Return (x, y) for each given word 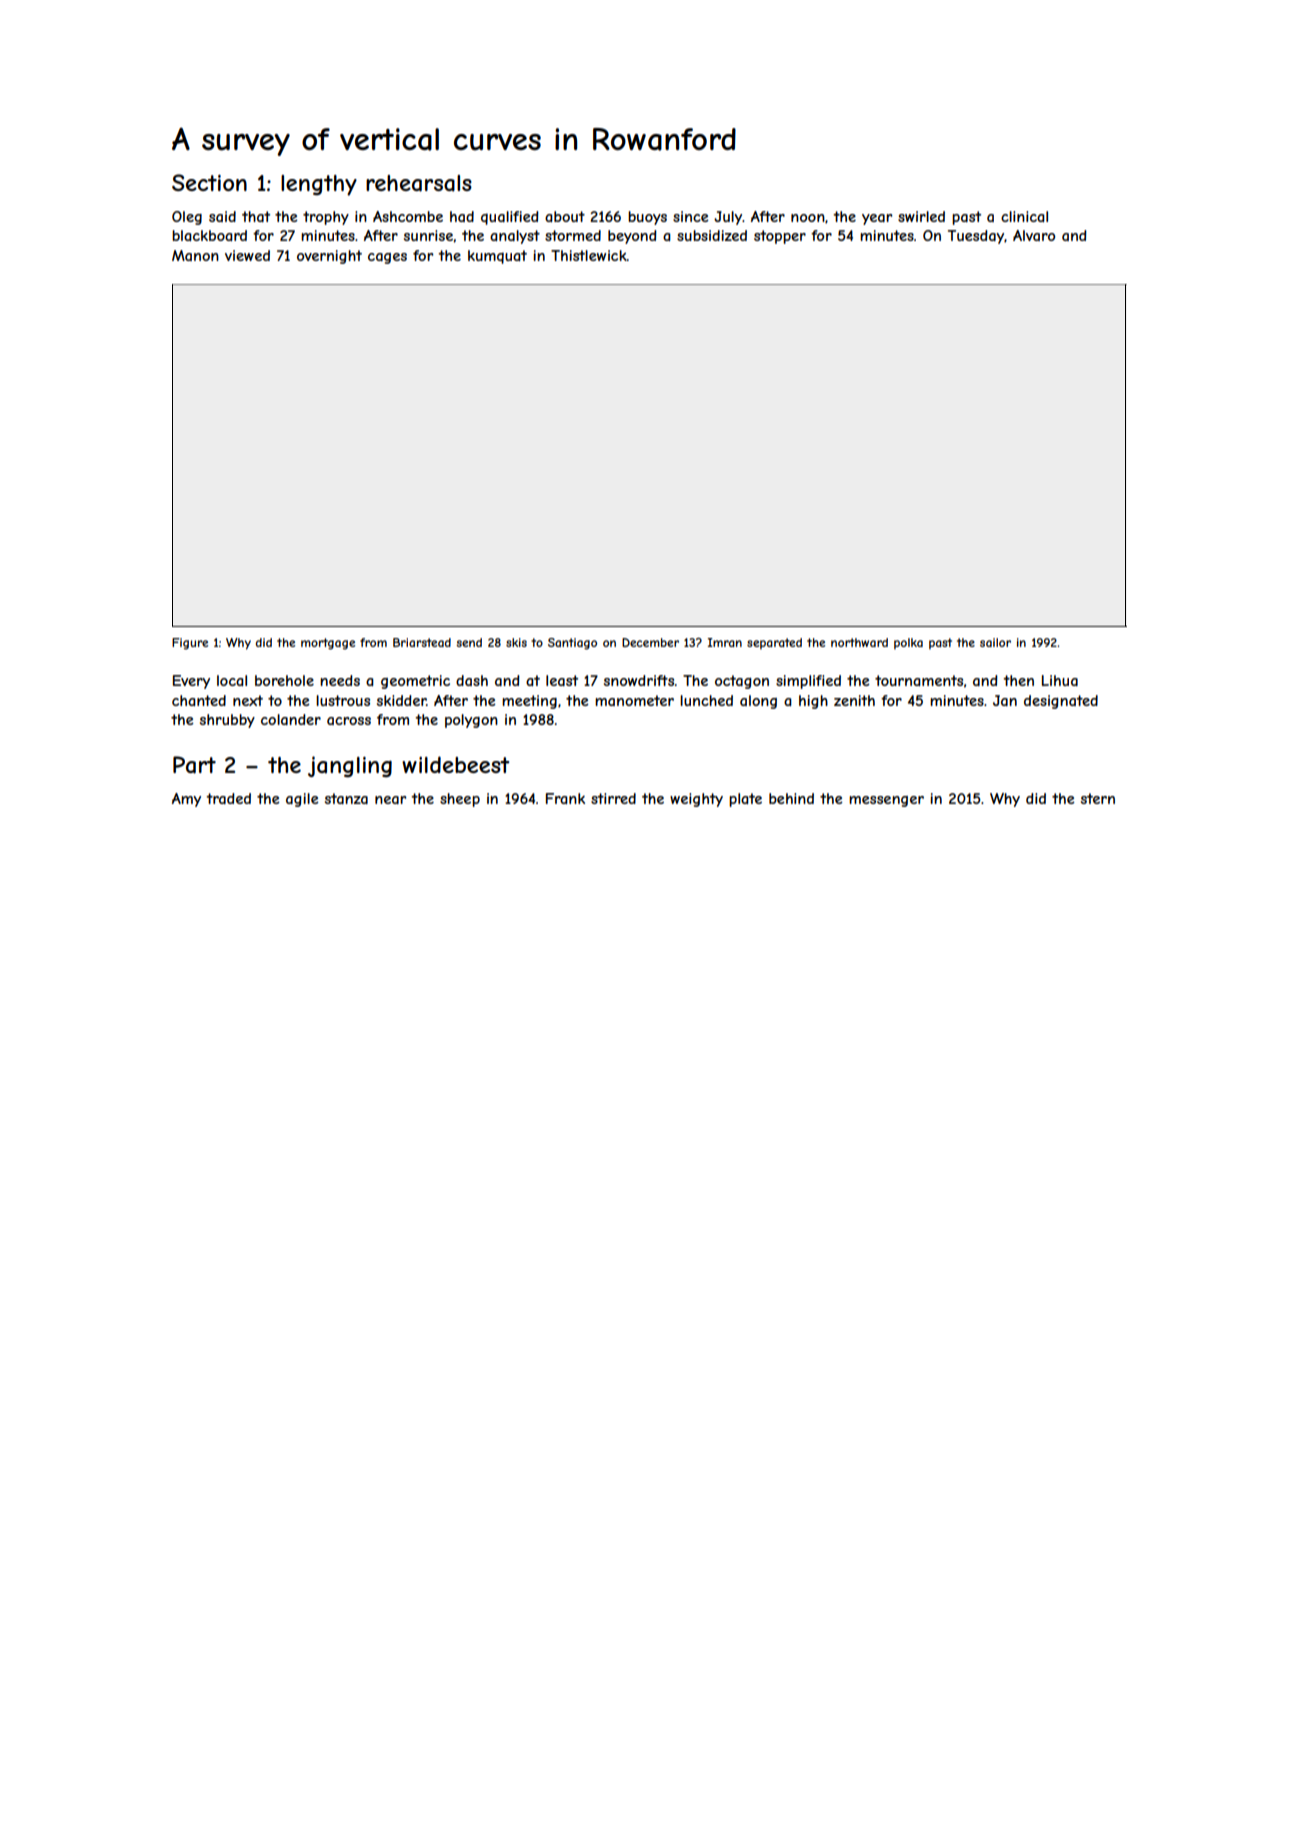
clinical (1024, 216)
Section (209, 182)
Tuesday (976, 237)
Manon (195, 255)
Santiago (572, 644)
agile (302, 800)
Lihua (1060, 680)
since (691, 216)
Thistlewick (589, 255)
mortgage (328, 644)
